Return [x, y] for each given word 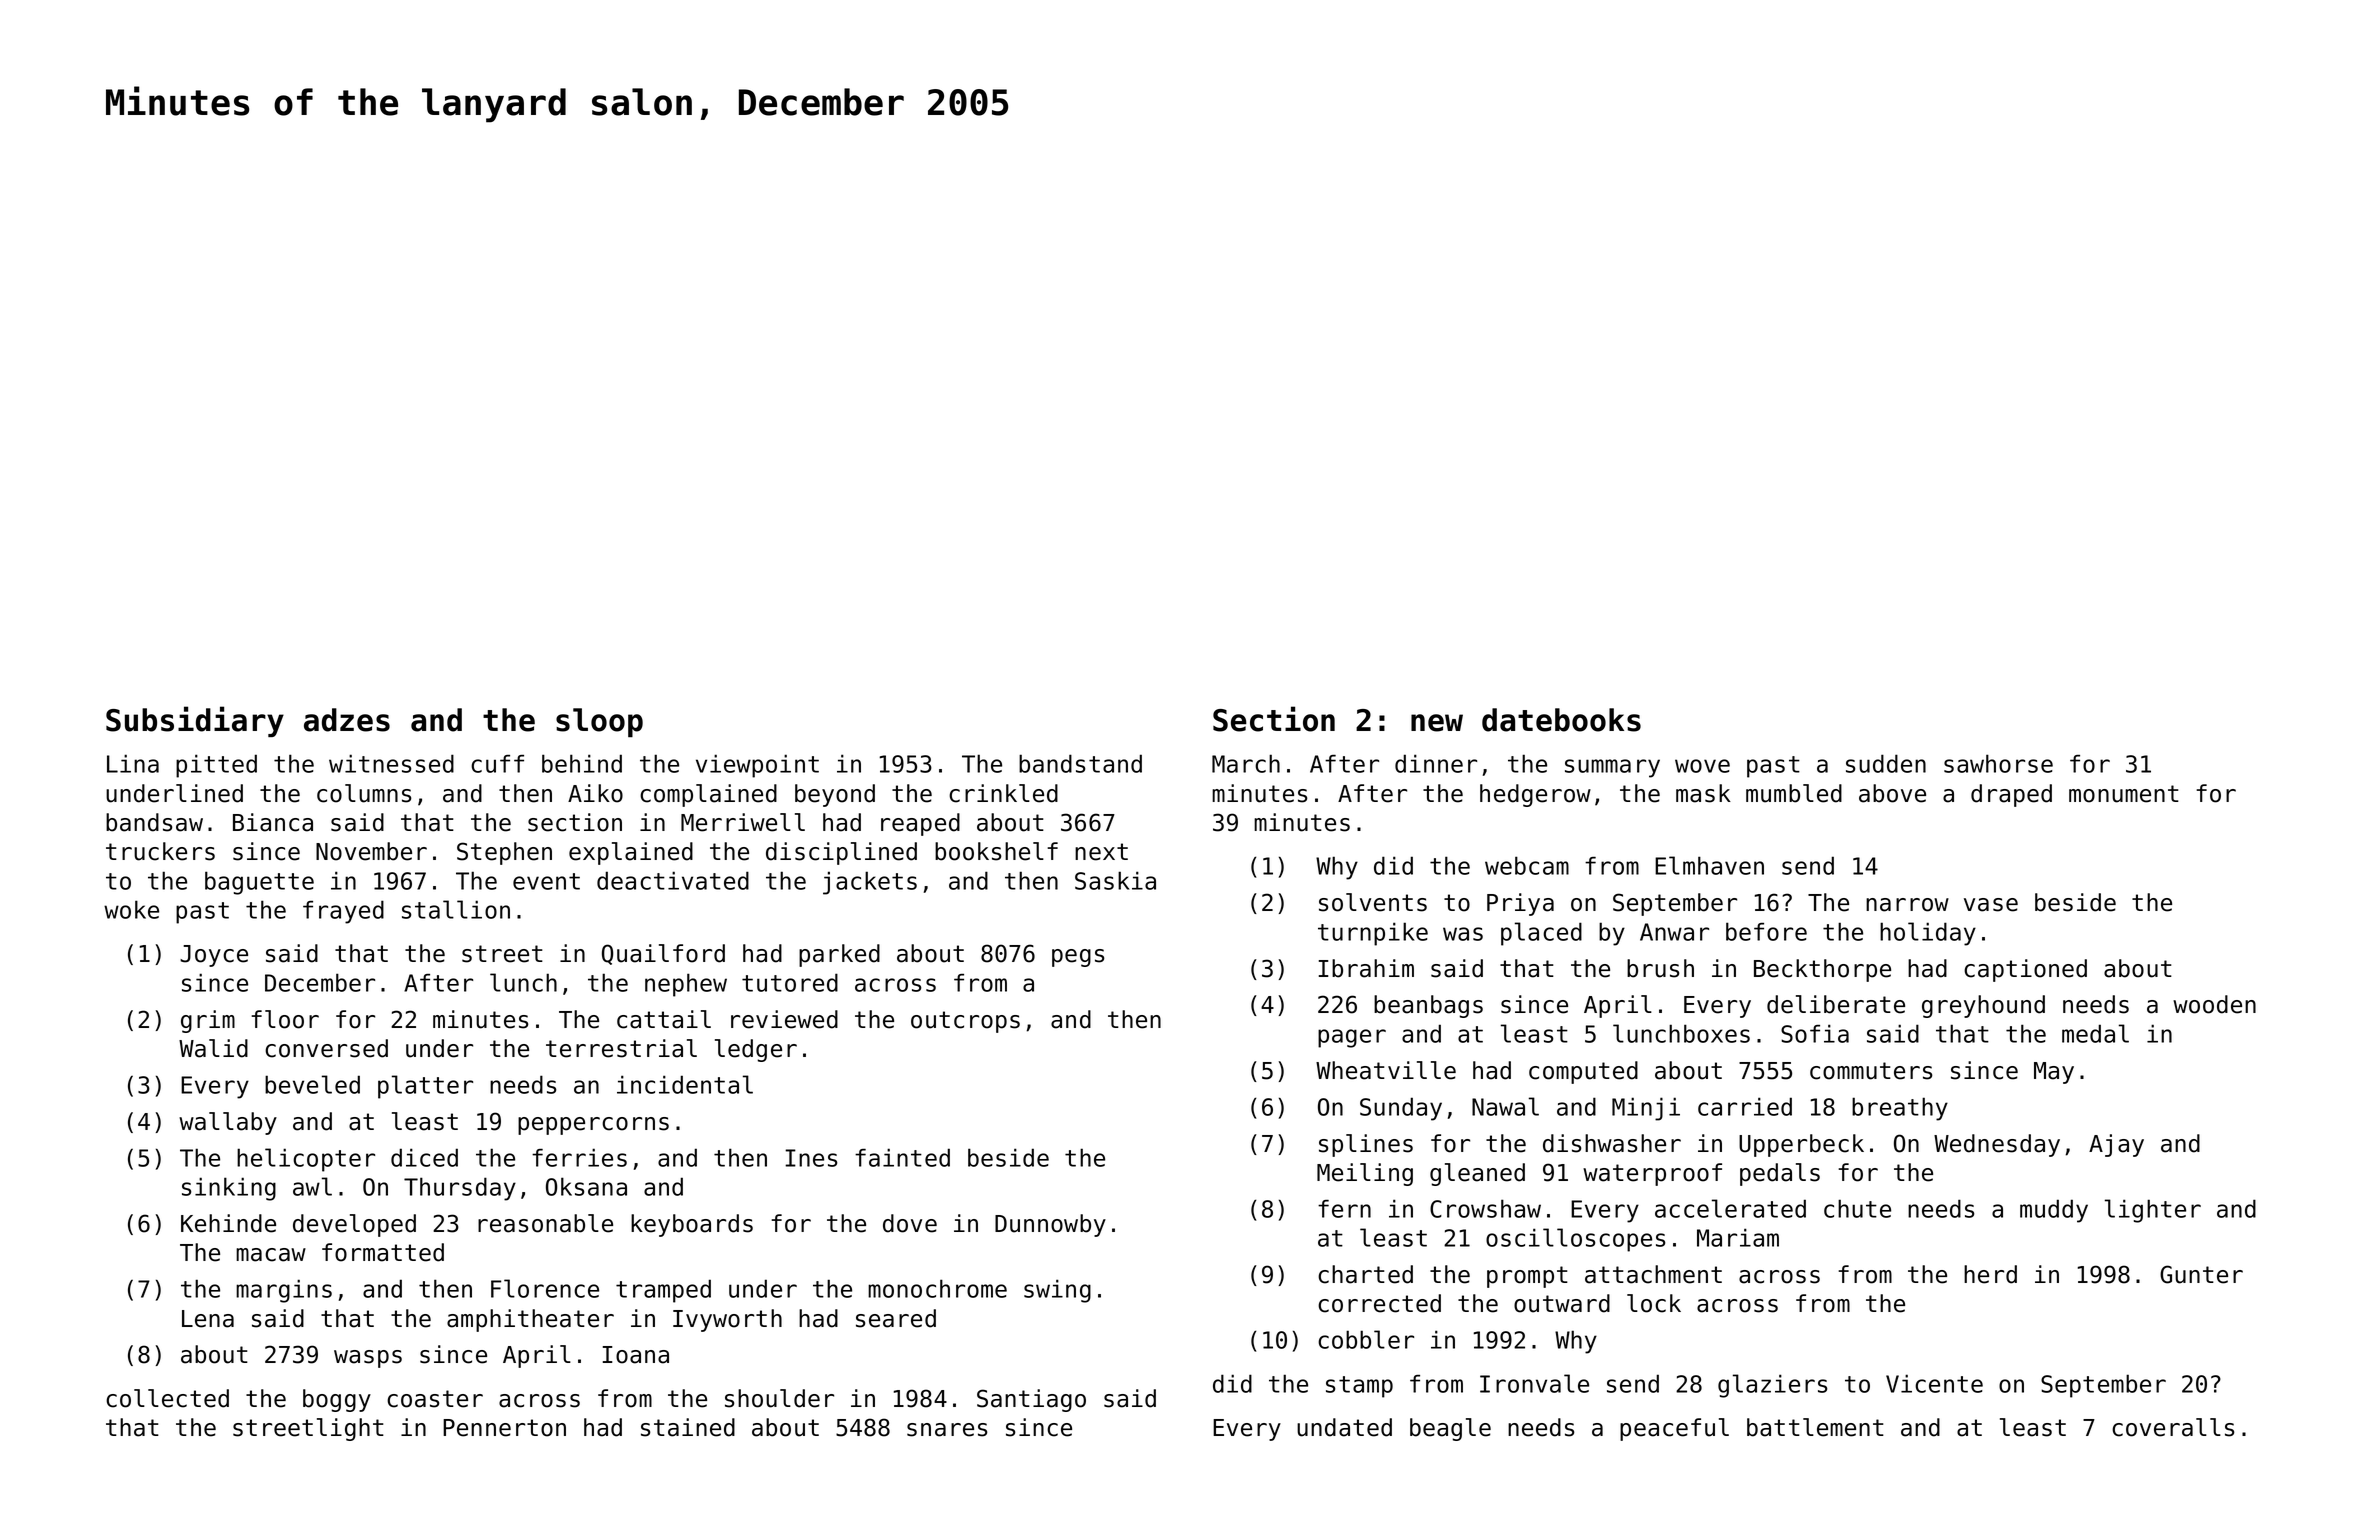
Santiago [1031, 1400]
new [1437, 723]
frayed [343, 912]
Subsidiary [195, 721]
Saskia [1115, 880]
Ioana [636, 1355]
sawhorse [1998, 763]
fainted [902, 1157]
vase [1991, 905]
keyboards [692, 1225]
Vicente [1934, 1383]
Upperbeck [1801, 1145]
